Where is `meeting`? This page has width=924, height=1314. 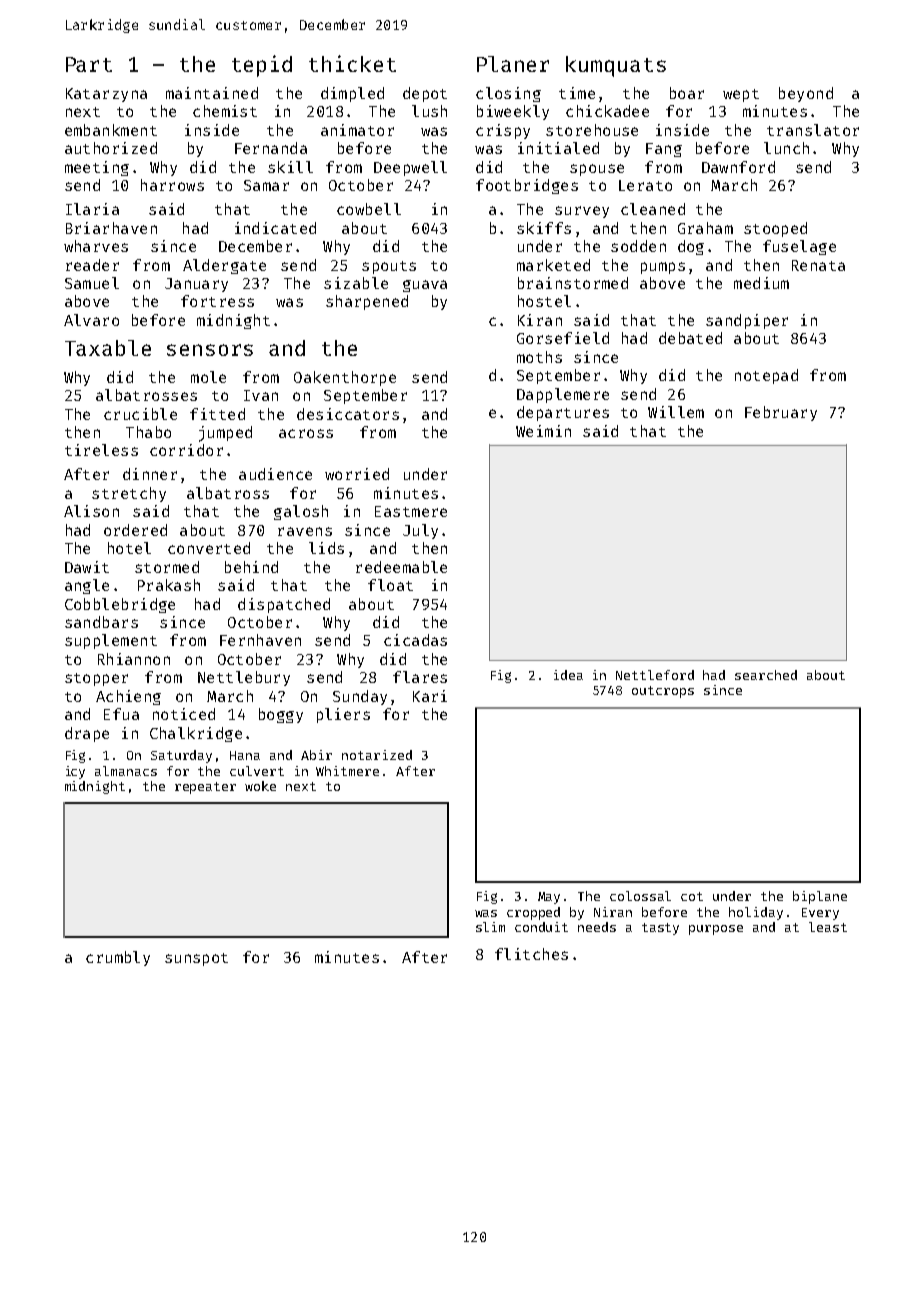 meeting is located at coordinates (97, 168).
